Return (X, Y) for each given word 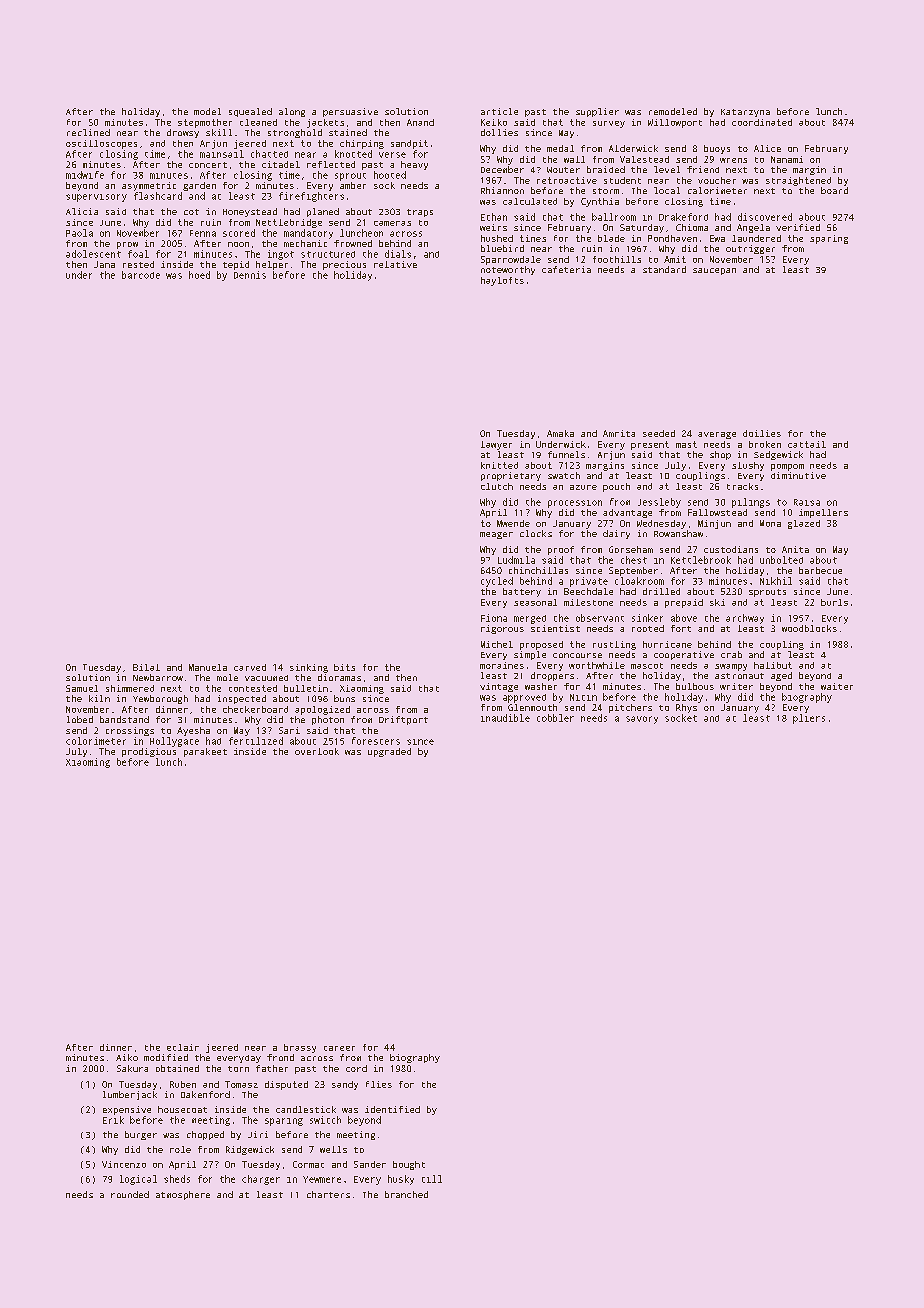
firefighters (311, 197)
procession (575, 504)
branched (406, 1194)
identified (392, 1109)
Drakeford (683, 217)
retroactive (567, 180)
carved (250, 667)
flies (379, 1084)
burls (834, 602)
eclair (183, 1047)
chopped (205, 1135)
